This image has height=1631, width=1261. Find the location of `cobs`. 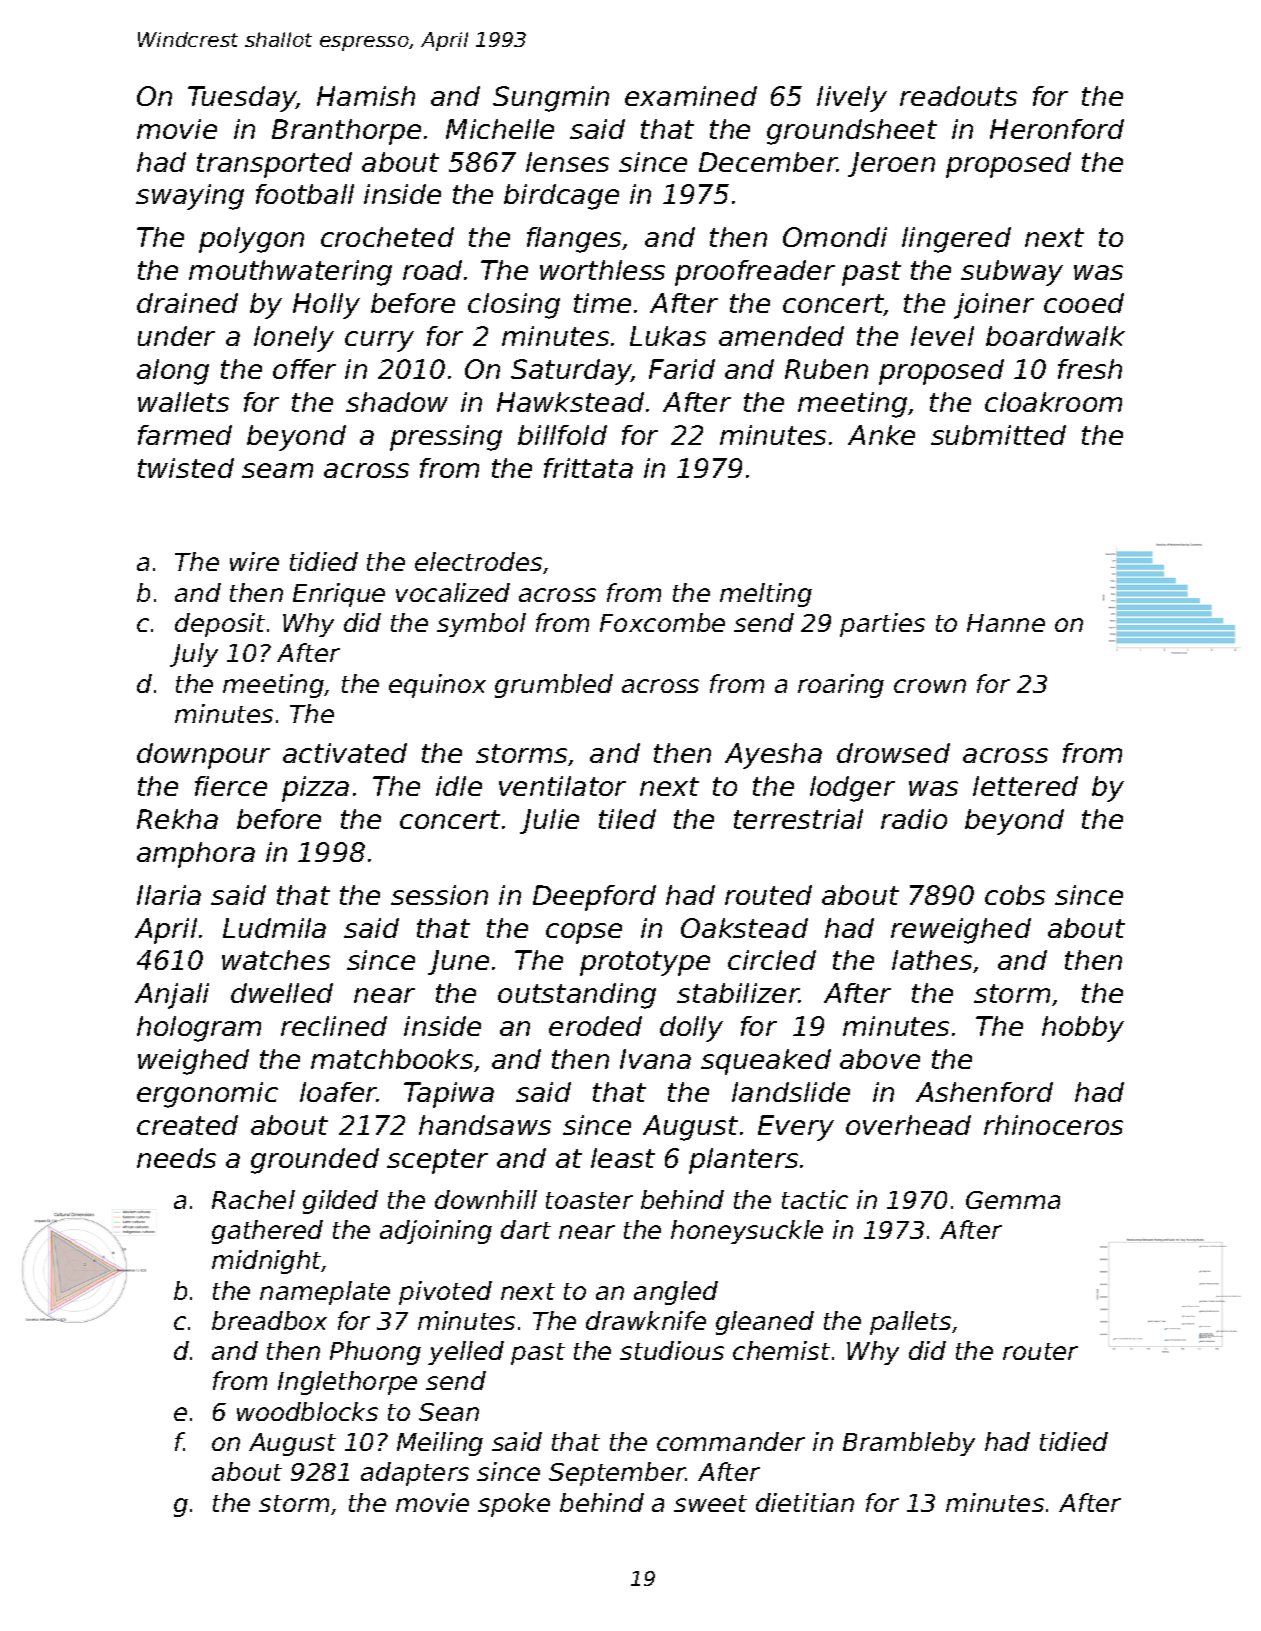

cobs is located at coordinates (1015, 895).
